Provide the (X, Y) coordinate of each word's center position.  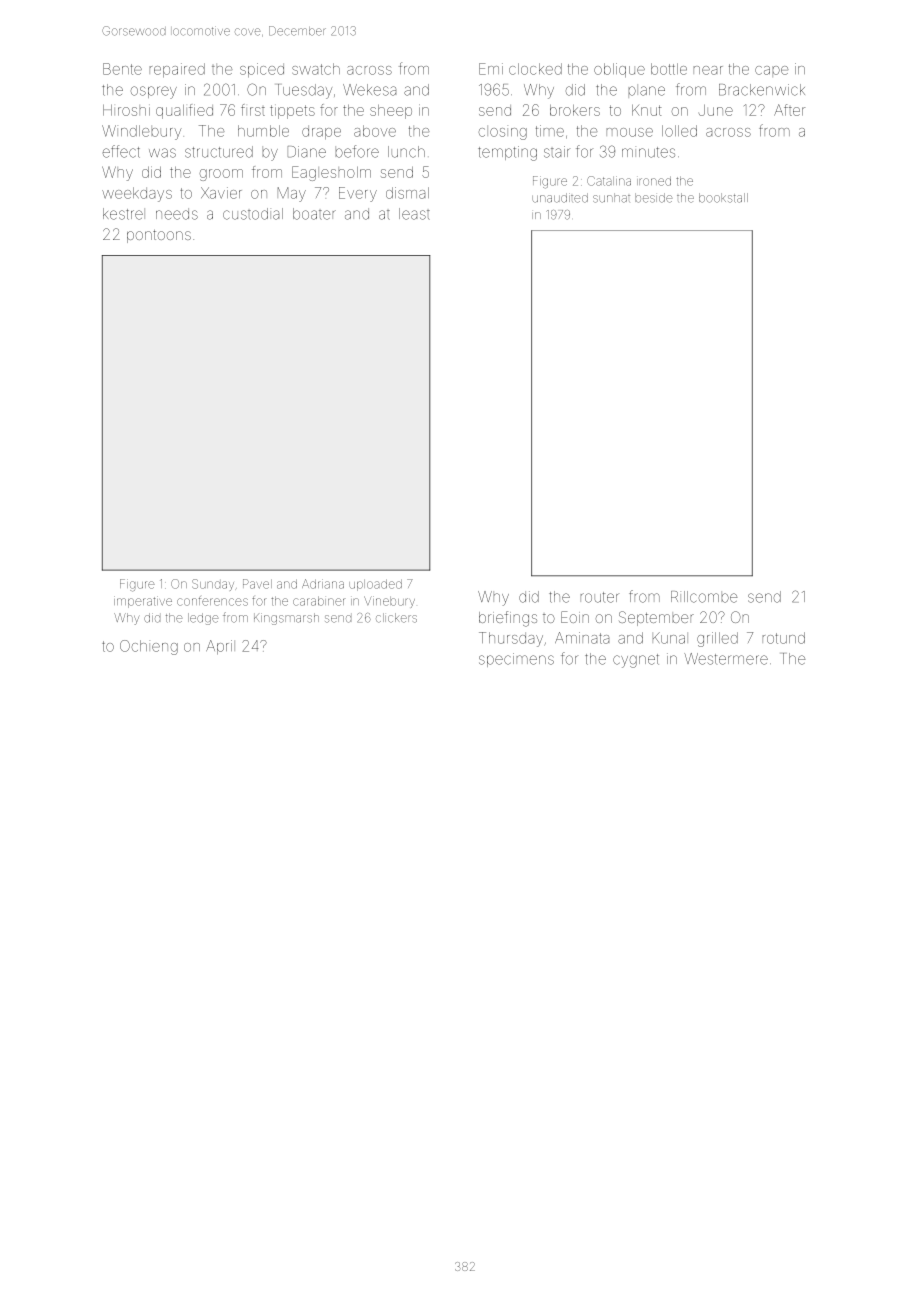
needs (177, 214)
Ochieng (149, 647)
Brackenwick (762, 90)
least (414, 214)
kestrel (123, 214)
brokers (575, 110)
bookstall (723, 198)
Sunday (213, 585)
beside (653, 198)
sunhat (611, 198)
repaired (177, 70)
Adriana (323, 584)
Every (358, 194)
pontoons (159, 236)
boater (314, 214)
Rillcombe (704, 597)
